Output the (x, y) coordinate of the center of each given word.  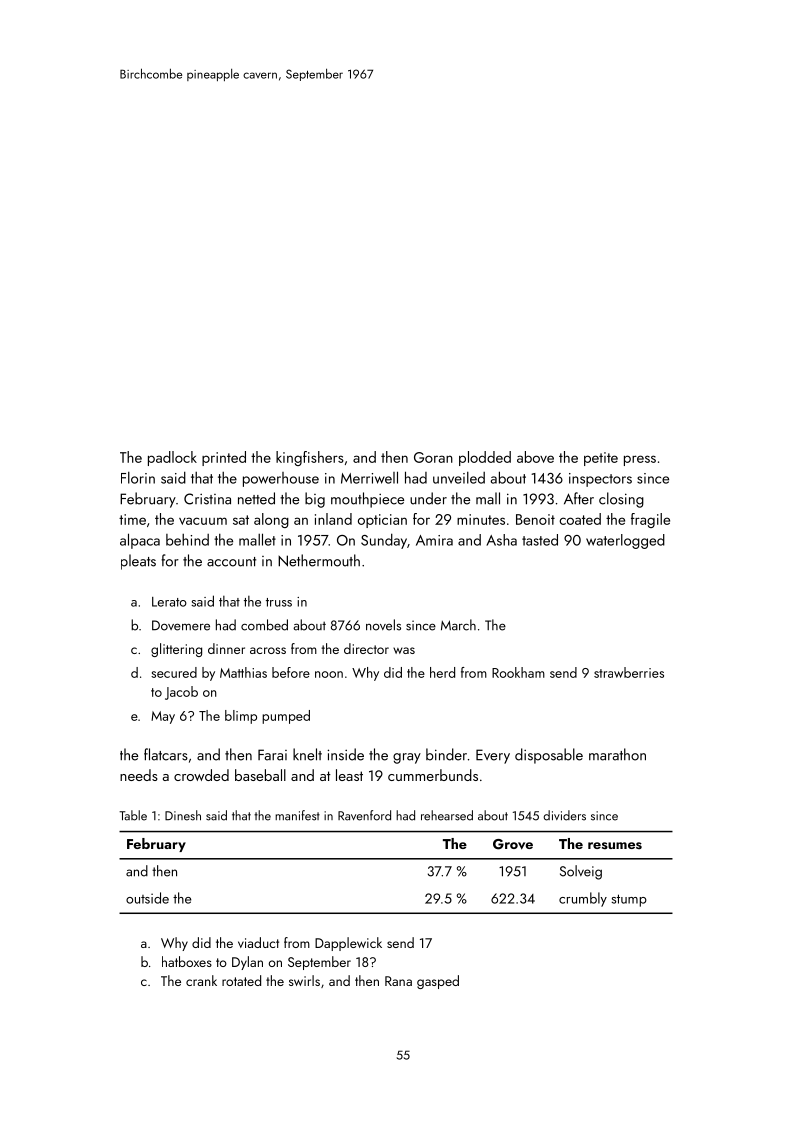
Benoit (535, 519)
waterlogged (625, 541)
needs (139, 775)
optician (382, 521)
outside (147, 898)
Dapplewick (348, 944)
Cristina (207, 499)
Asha (501, 540)
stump (629, 900)
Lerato (169, 602)
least (349, 775)
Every (493, 756)
